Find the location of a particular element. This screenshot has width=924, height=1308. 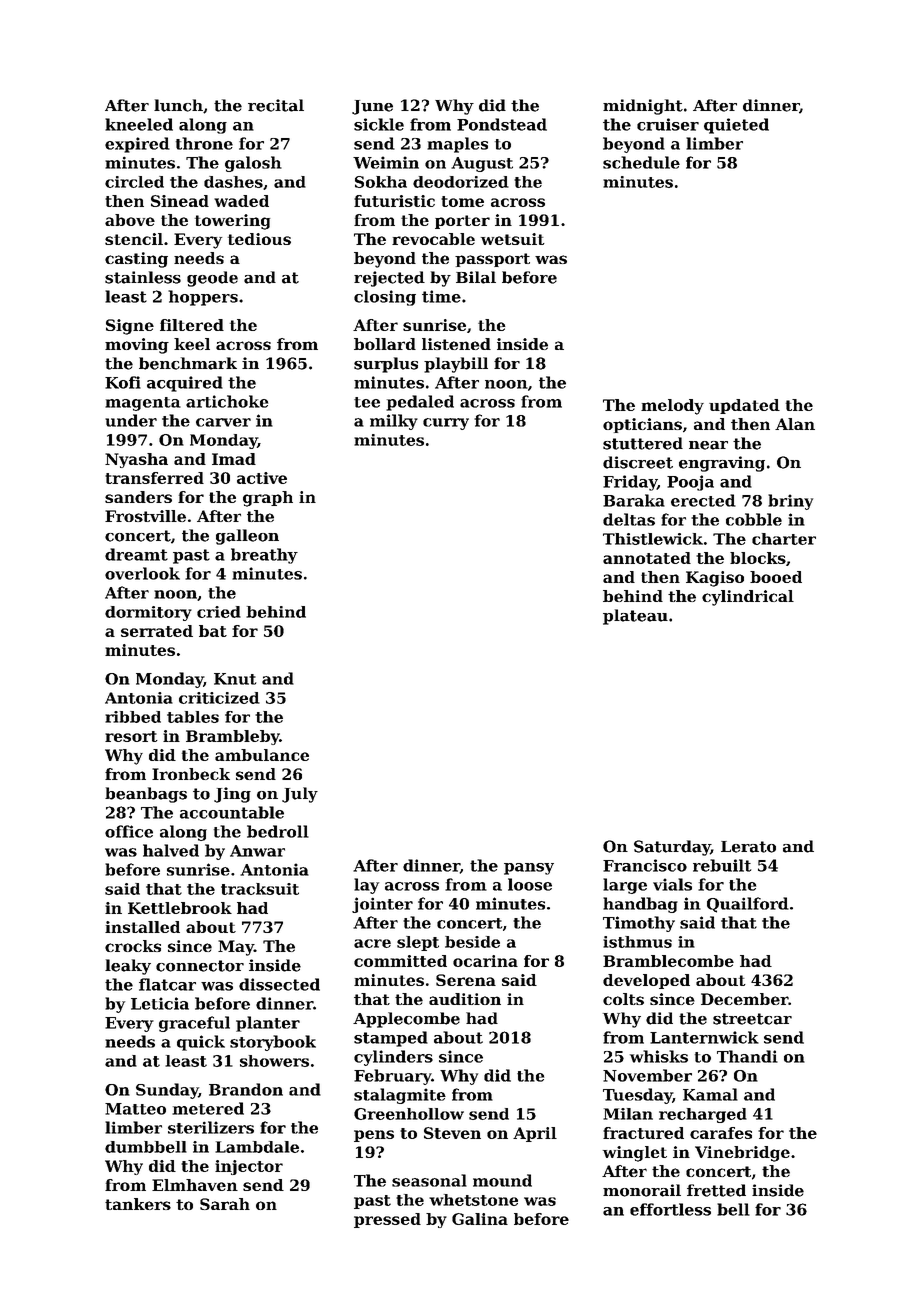

rejected is located at coordinates (389, 279).
